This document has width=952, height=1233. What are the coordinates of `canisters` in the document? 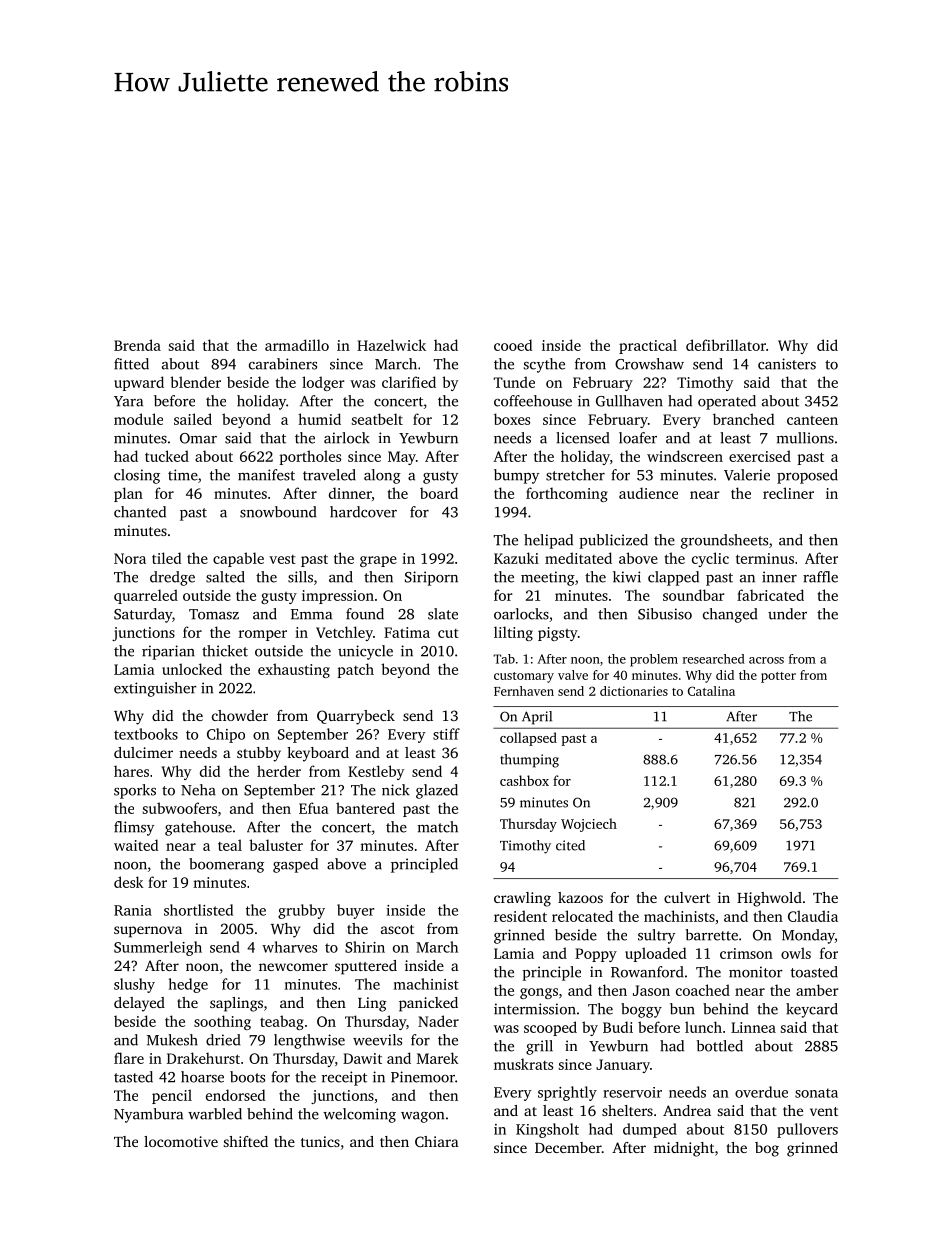 It's located at (787, 364).
